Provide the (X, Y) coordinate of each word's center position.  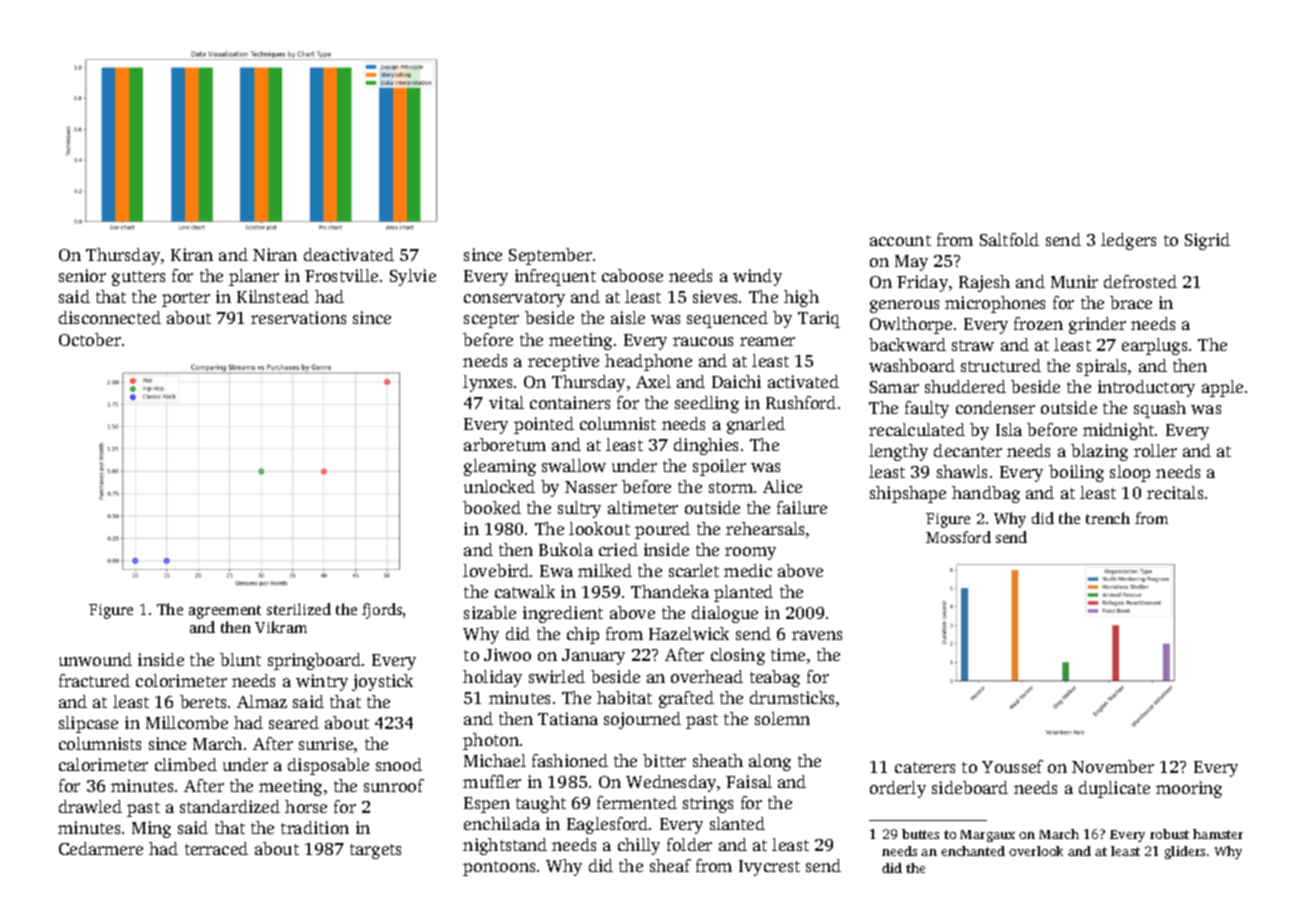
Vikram (281, 627)
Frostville (341, 275)
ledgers (1128, 241)
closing (738, 656)
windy (757, 277)
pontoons (499, 868)
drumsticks (792, 697)
